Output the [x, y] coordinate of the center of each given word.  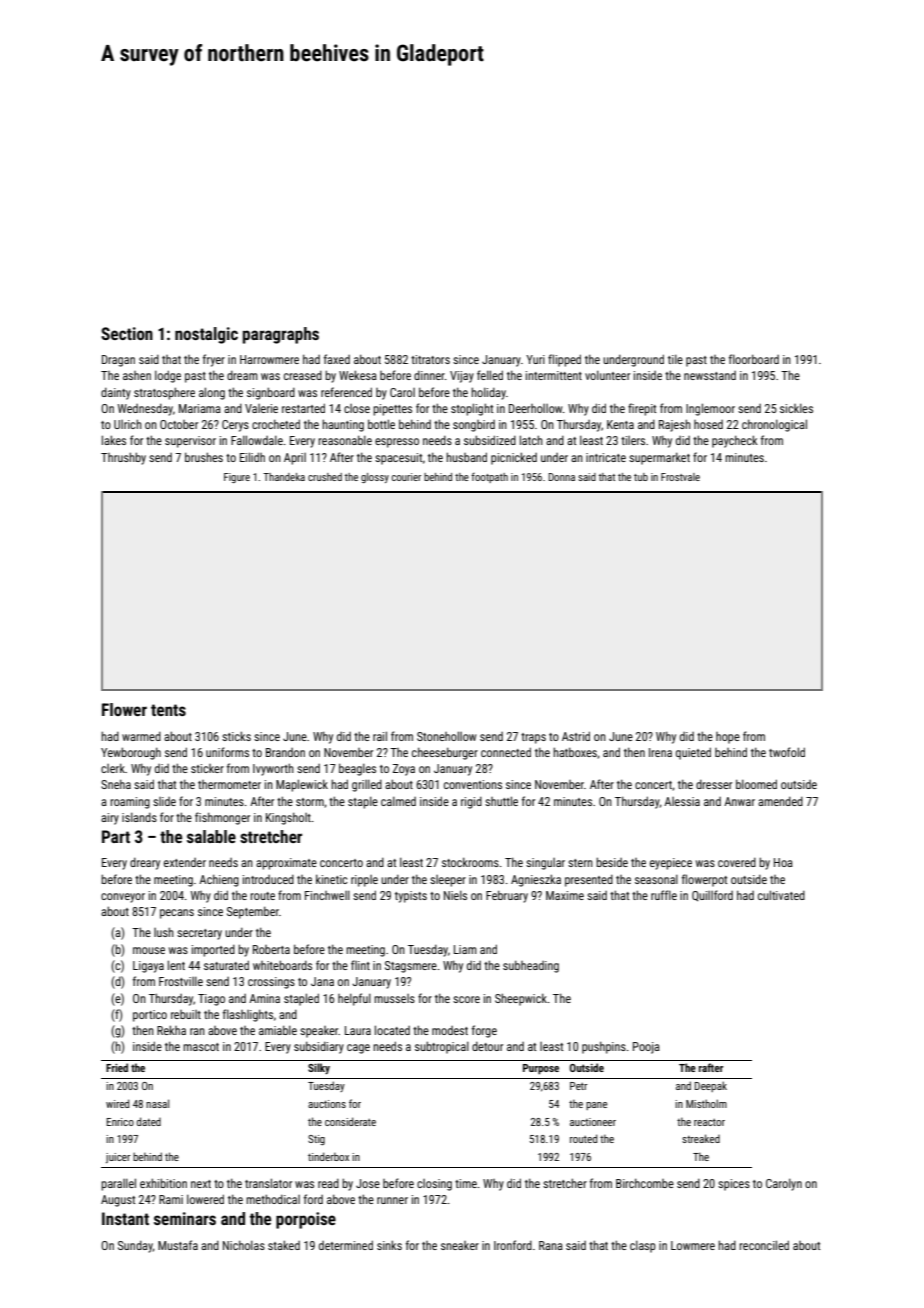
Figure [237, 478]
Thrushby [123, 458]
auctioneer [593, 1122]
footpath [489, 478]
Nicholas [244, 1245]
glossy [375, 478]
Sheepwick [521, 999]
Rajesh [675, 425]
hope [728, 738]
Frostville [181, 981]
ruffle [664, 895]
